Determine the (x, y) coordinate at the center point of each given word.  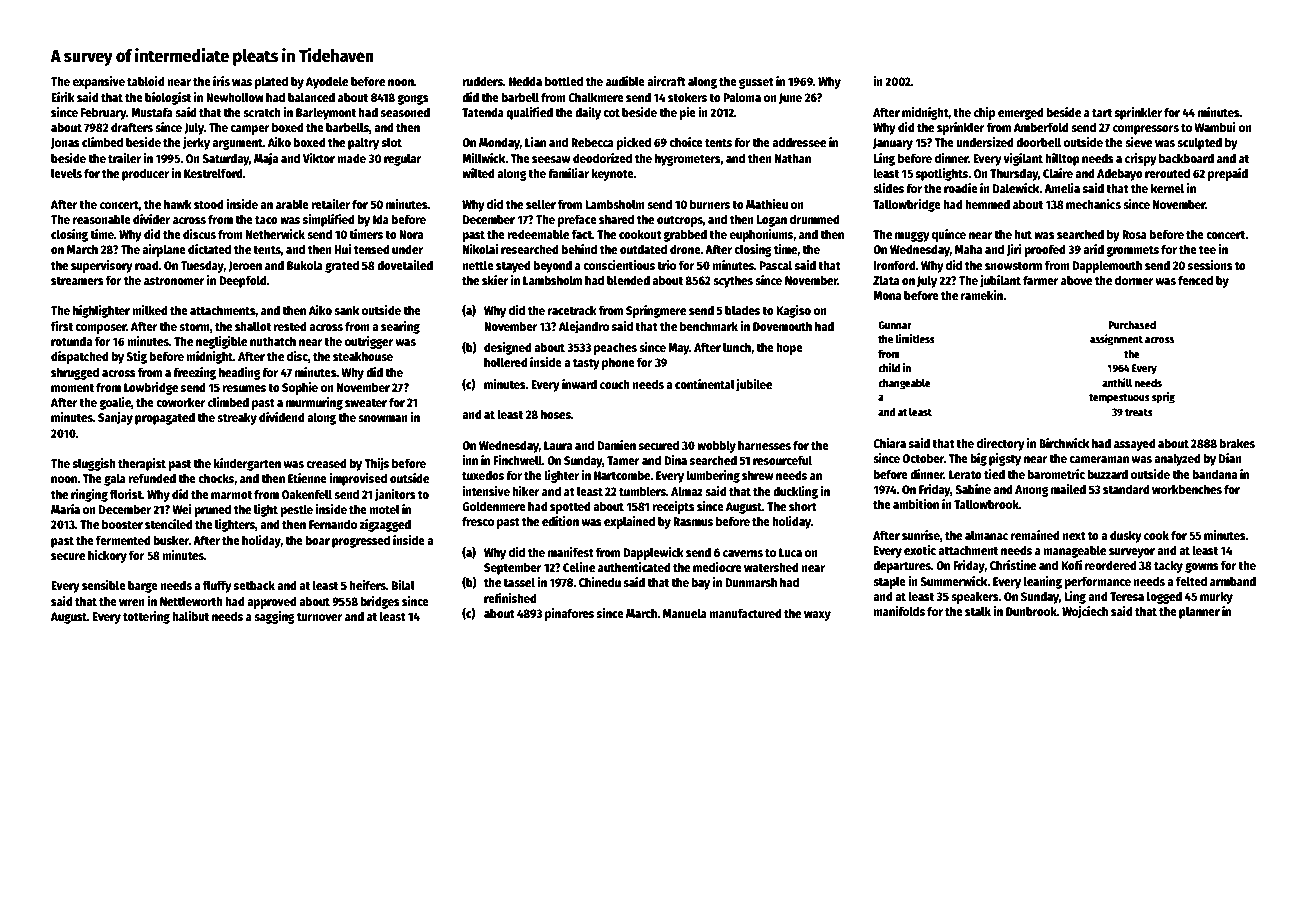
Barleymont (326, 113)
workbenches (1187, 489)
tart (1102, 113)
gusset (756, 83)
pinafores (569, 614)
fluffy (217, 586)
